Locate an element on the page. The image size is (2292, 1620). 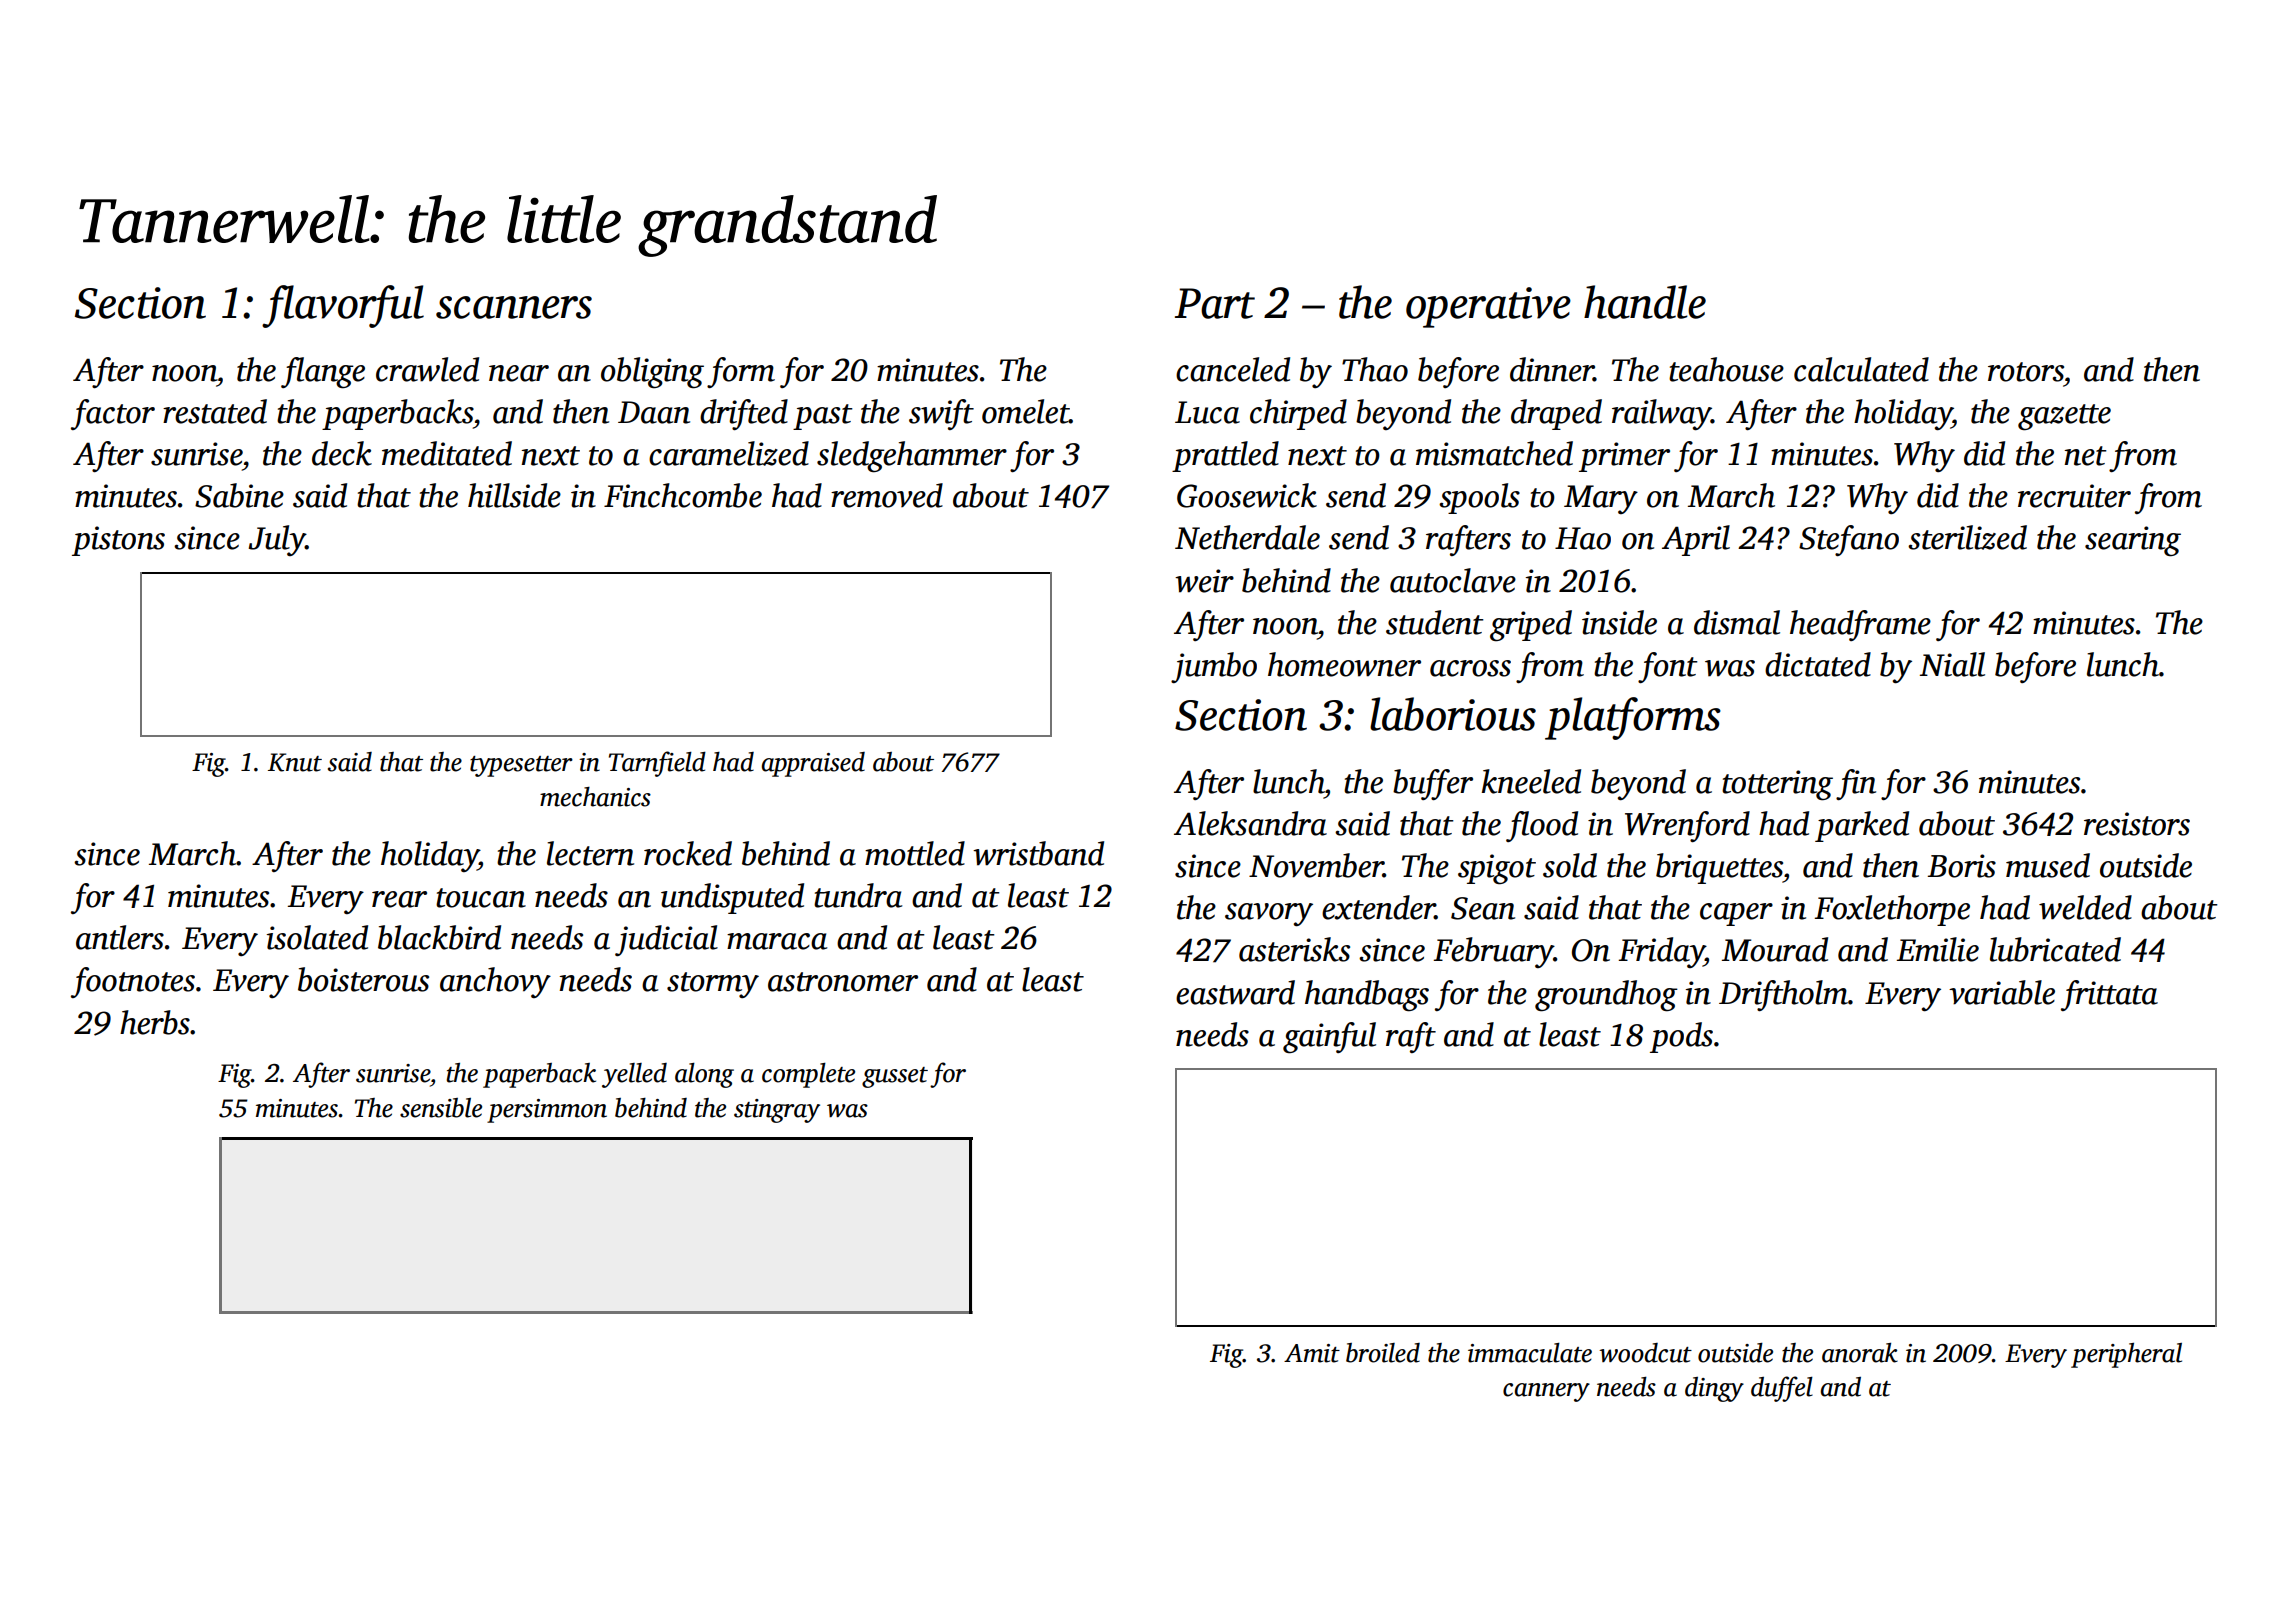
parked is located at coordinates (1862, 826).
